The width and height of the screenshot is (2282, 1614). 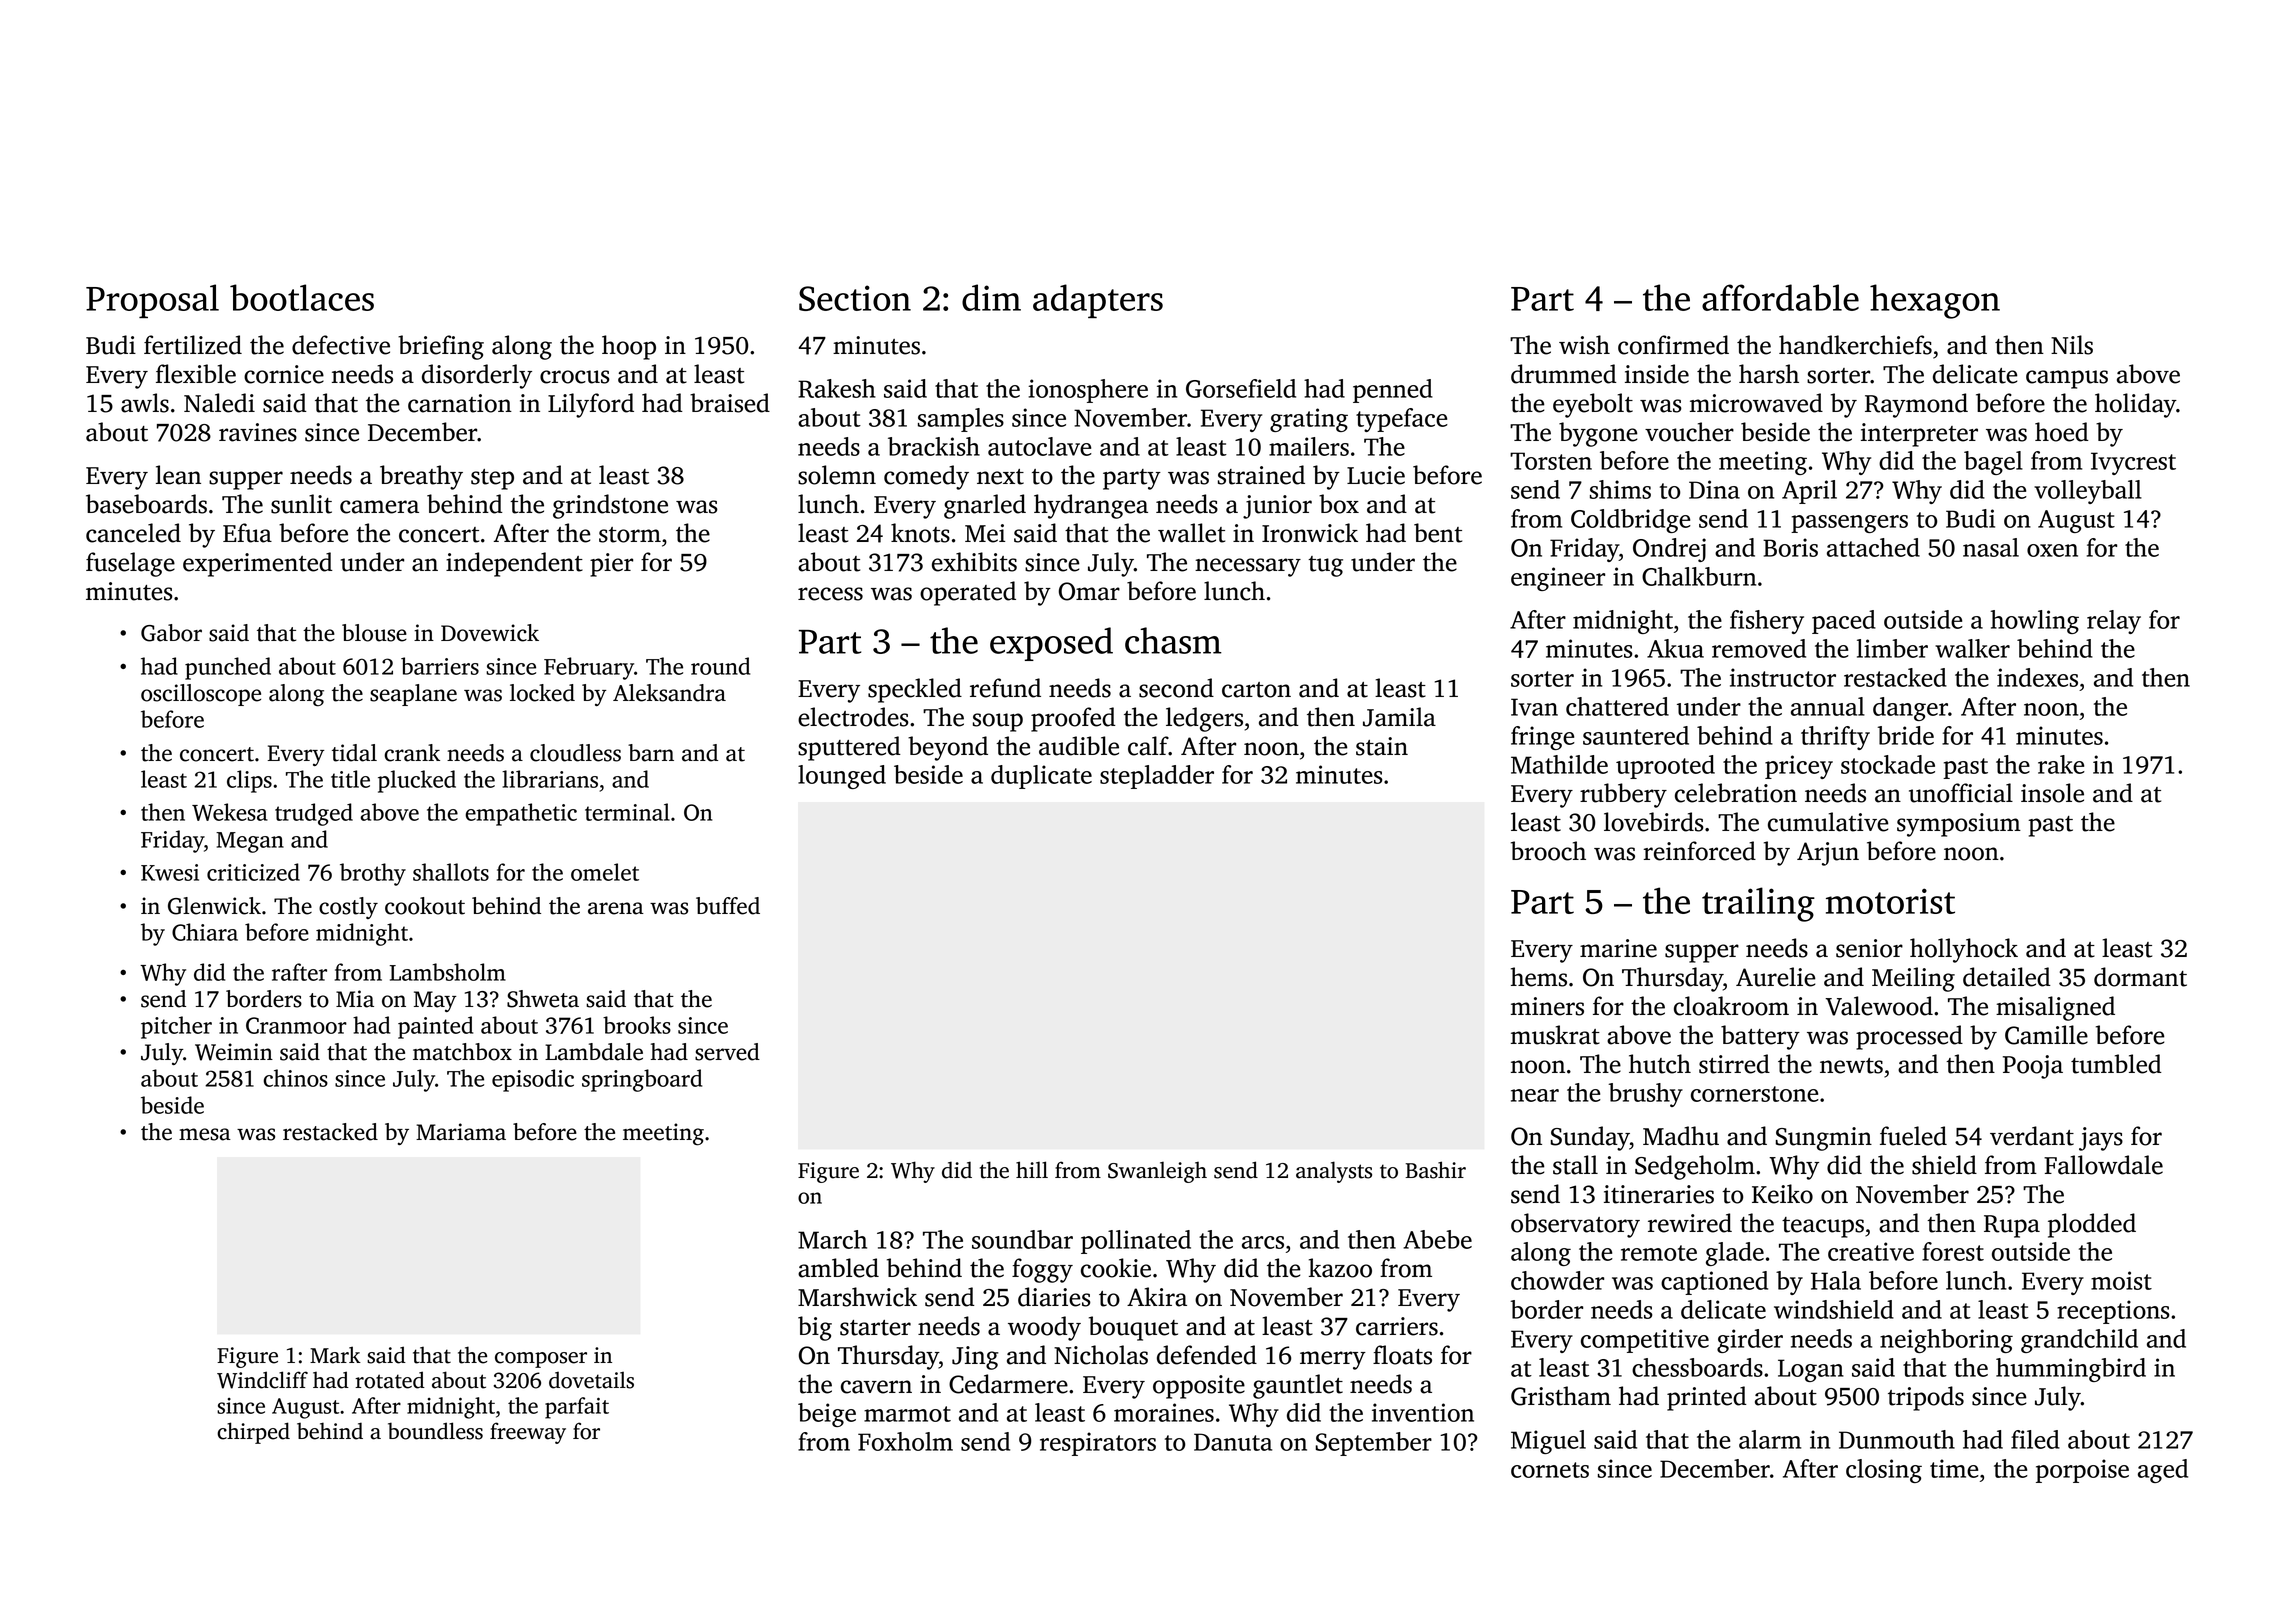 What do you see at coordinates (1005, 688) in the screenshot?
I see `refund` at bounding box center [1005, 688].
